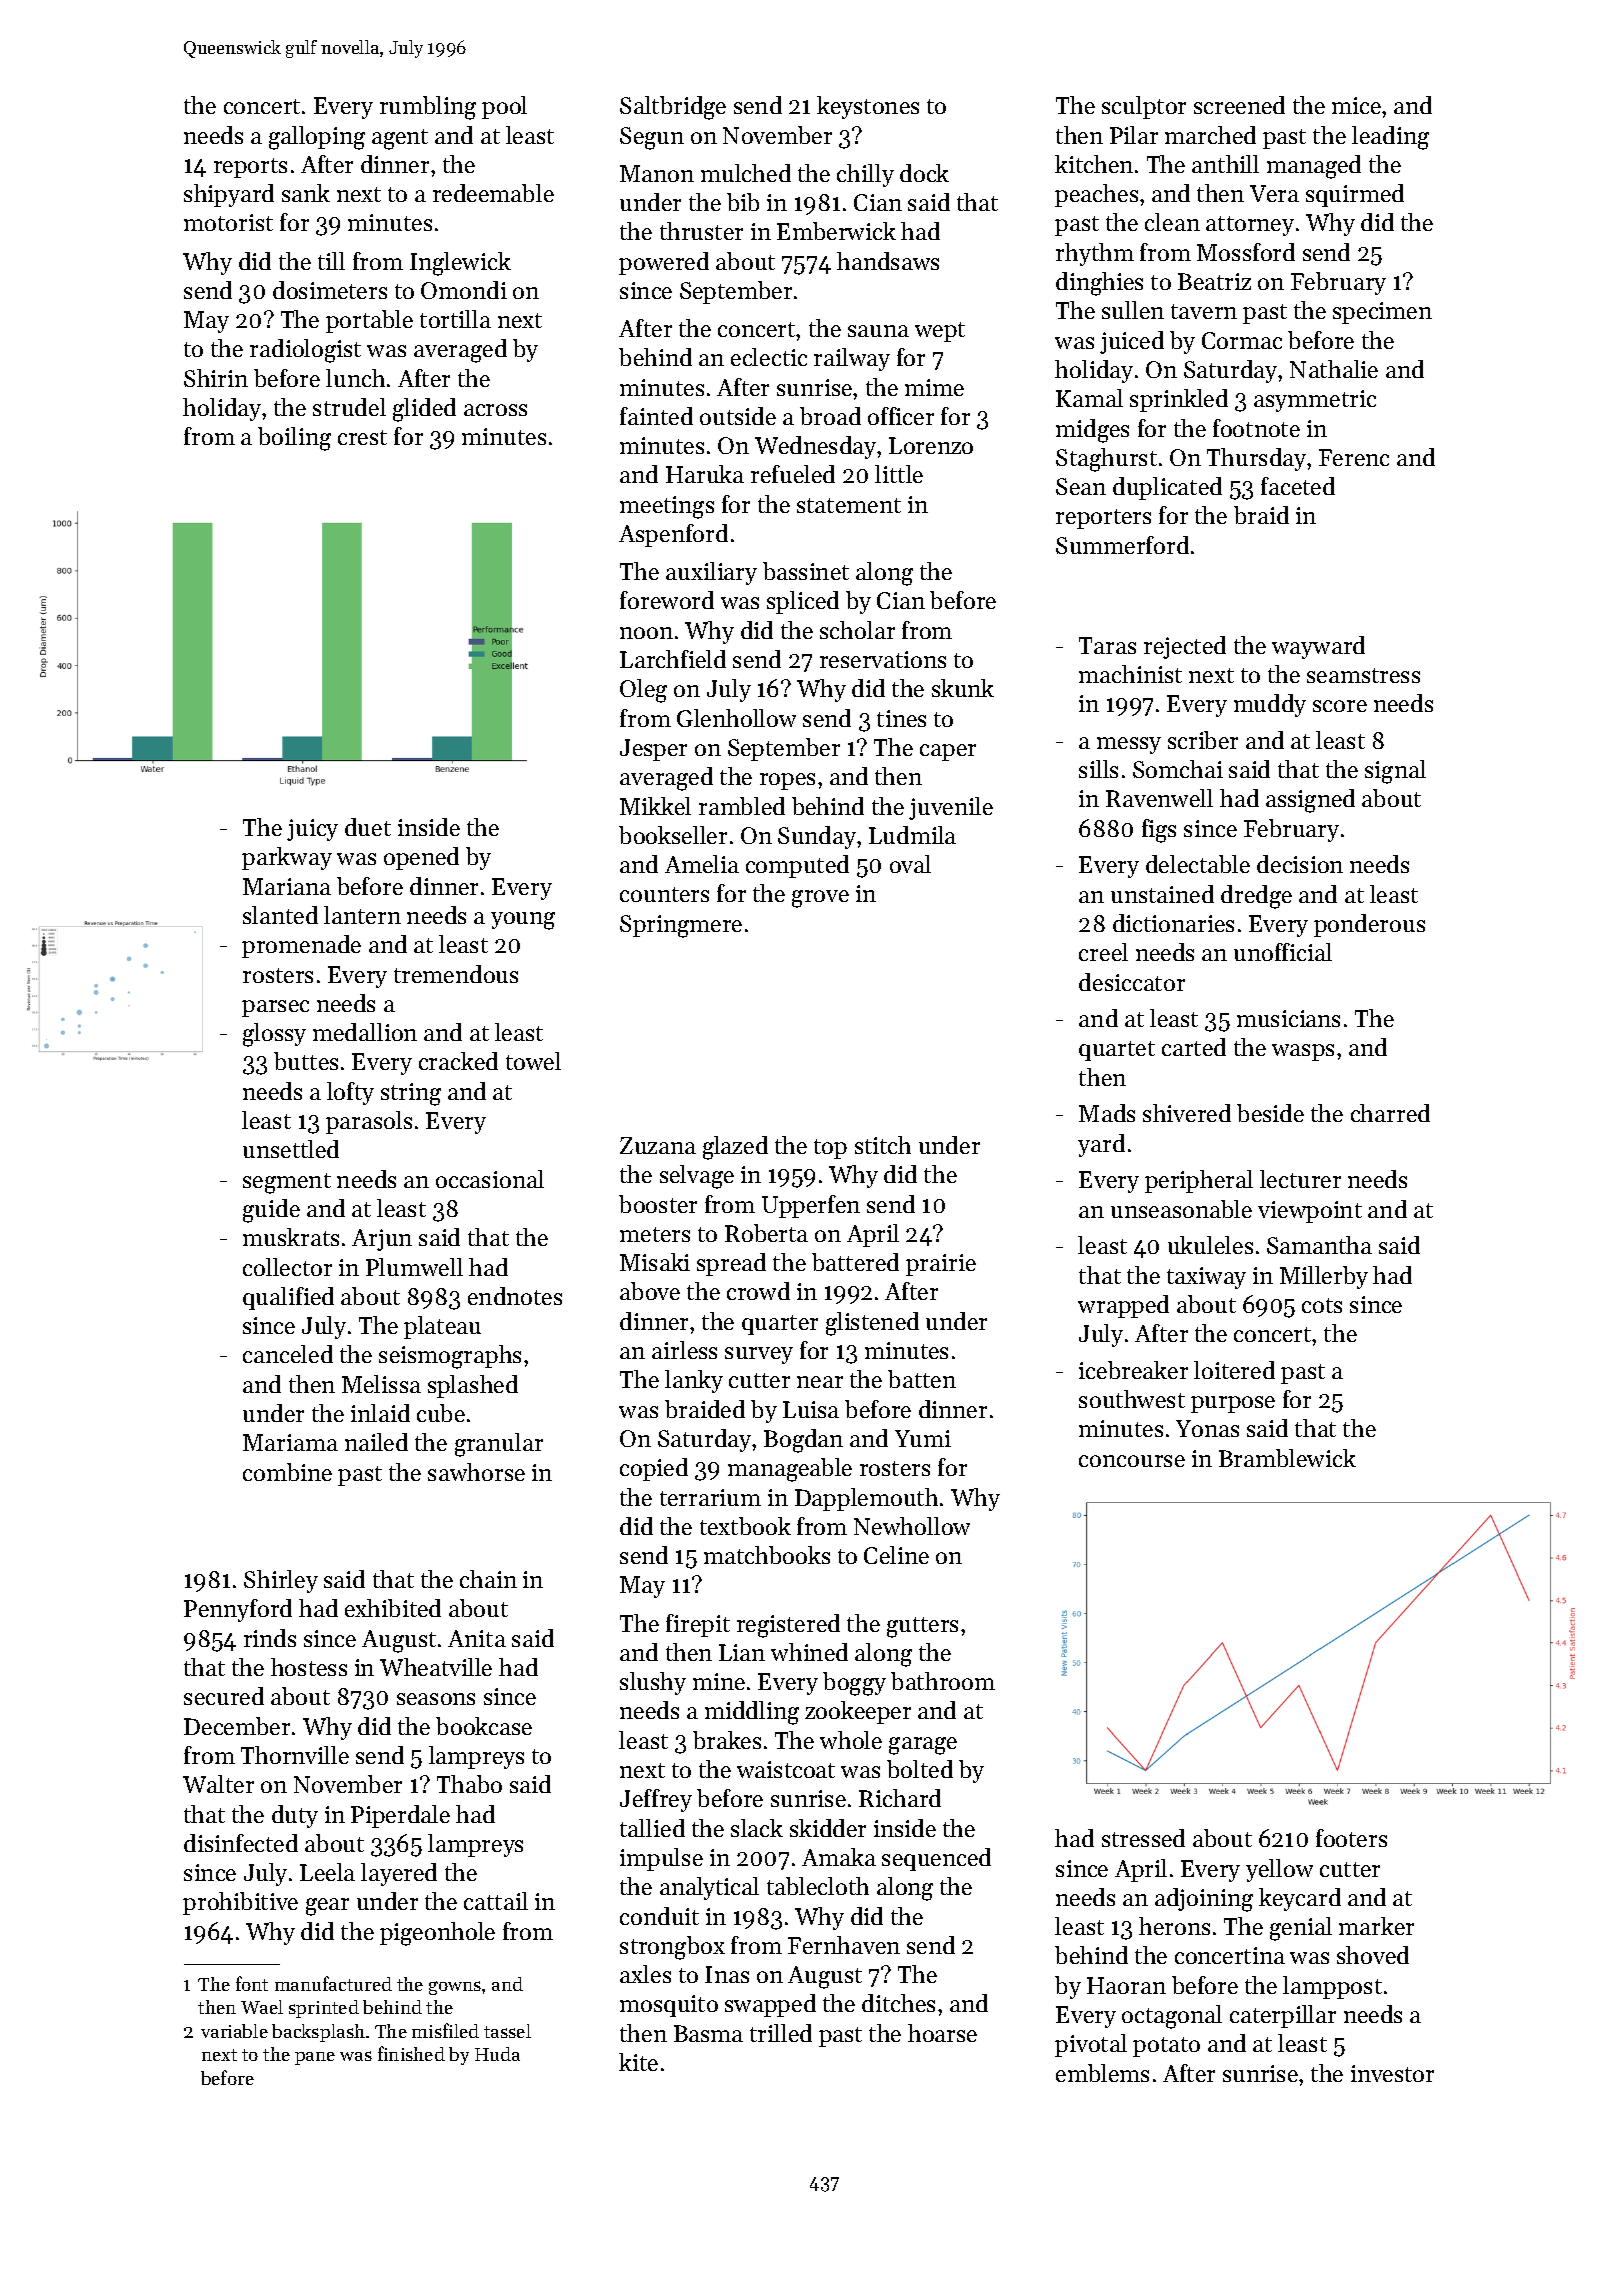 The width and height of the screenshot is (1620, 2292). What do you see at coordinates (899, 474) in the screenshot?
I see `little` at bounding box center [899, 474].
